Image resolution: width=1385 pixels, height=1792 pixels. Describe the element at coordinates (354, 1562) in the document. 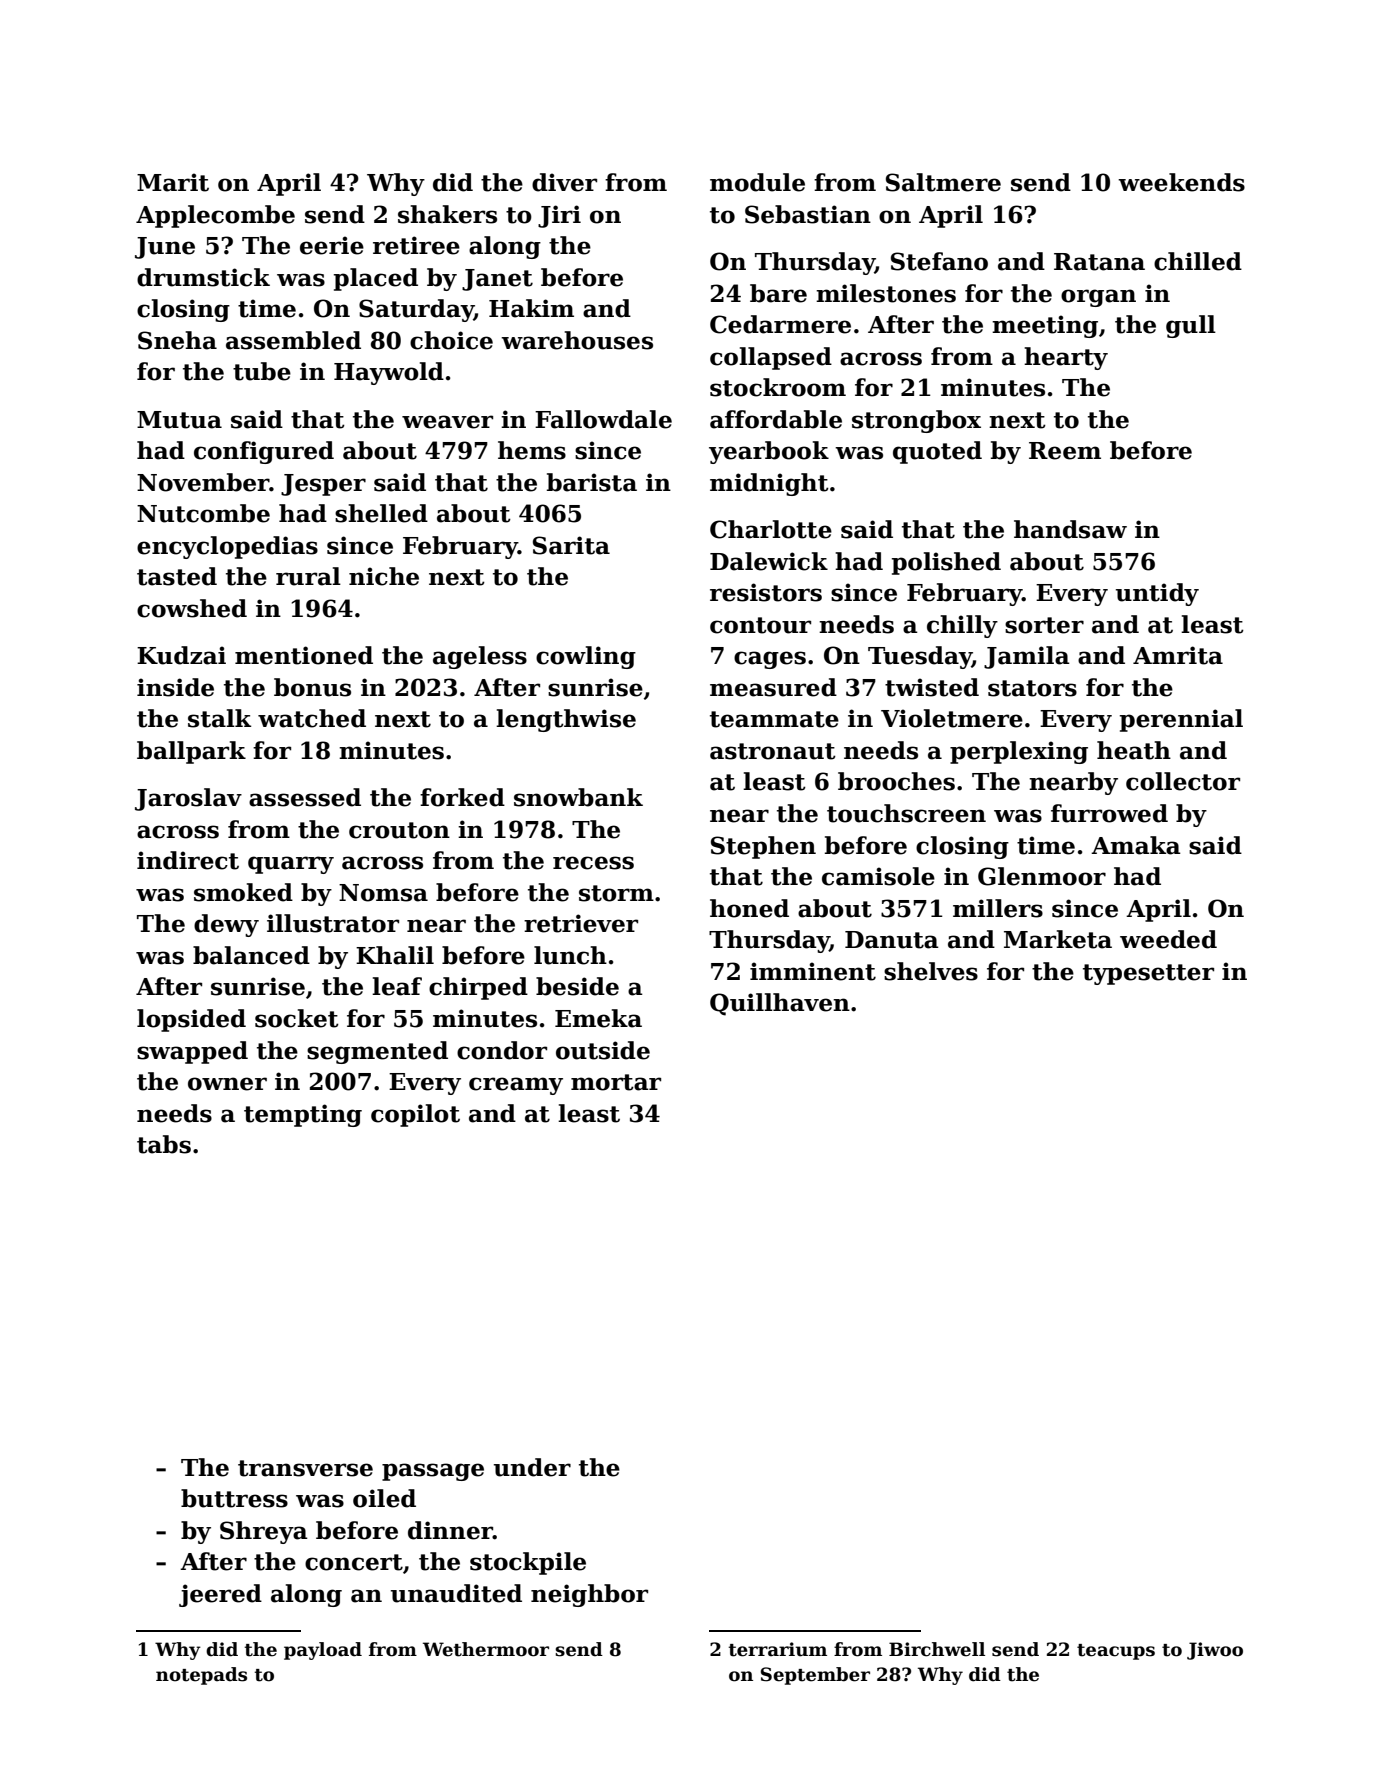

I see `concert` at that location.
